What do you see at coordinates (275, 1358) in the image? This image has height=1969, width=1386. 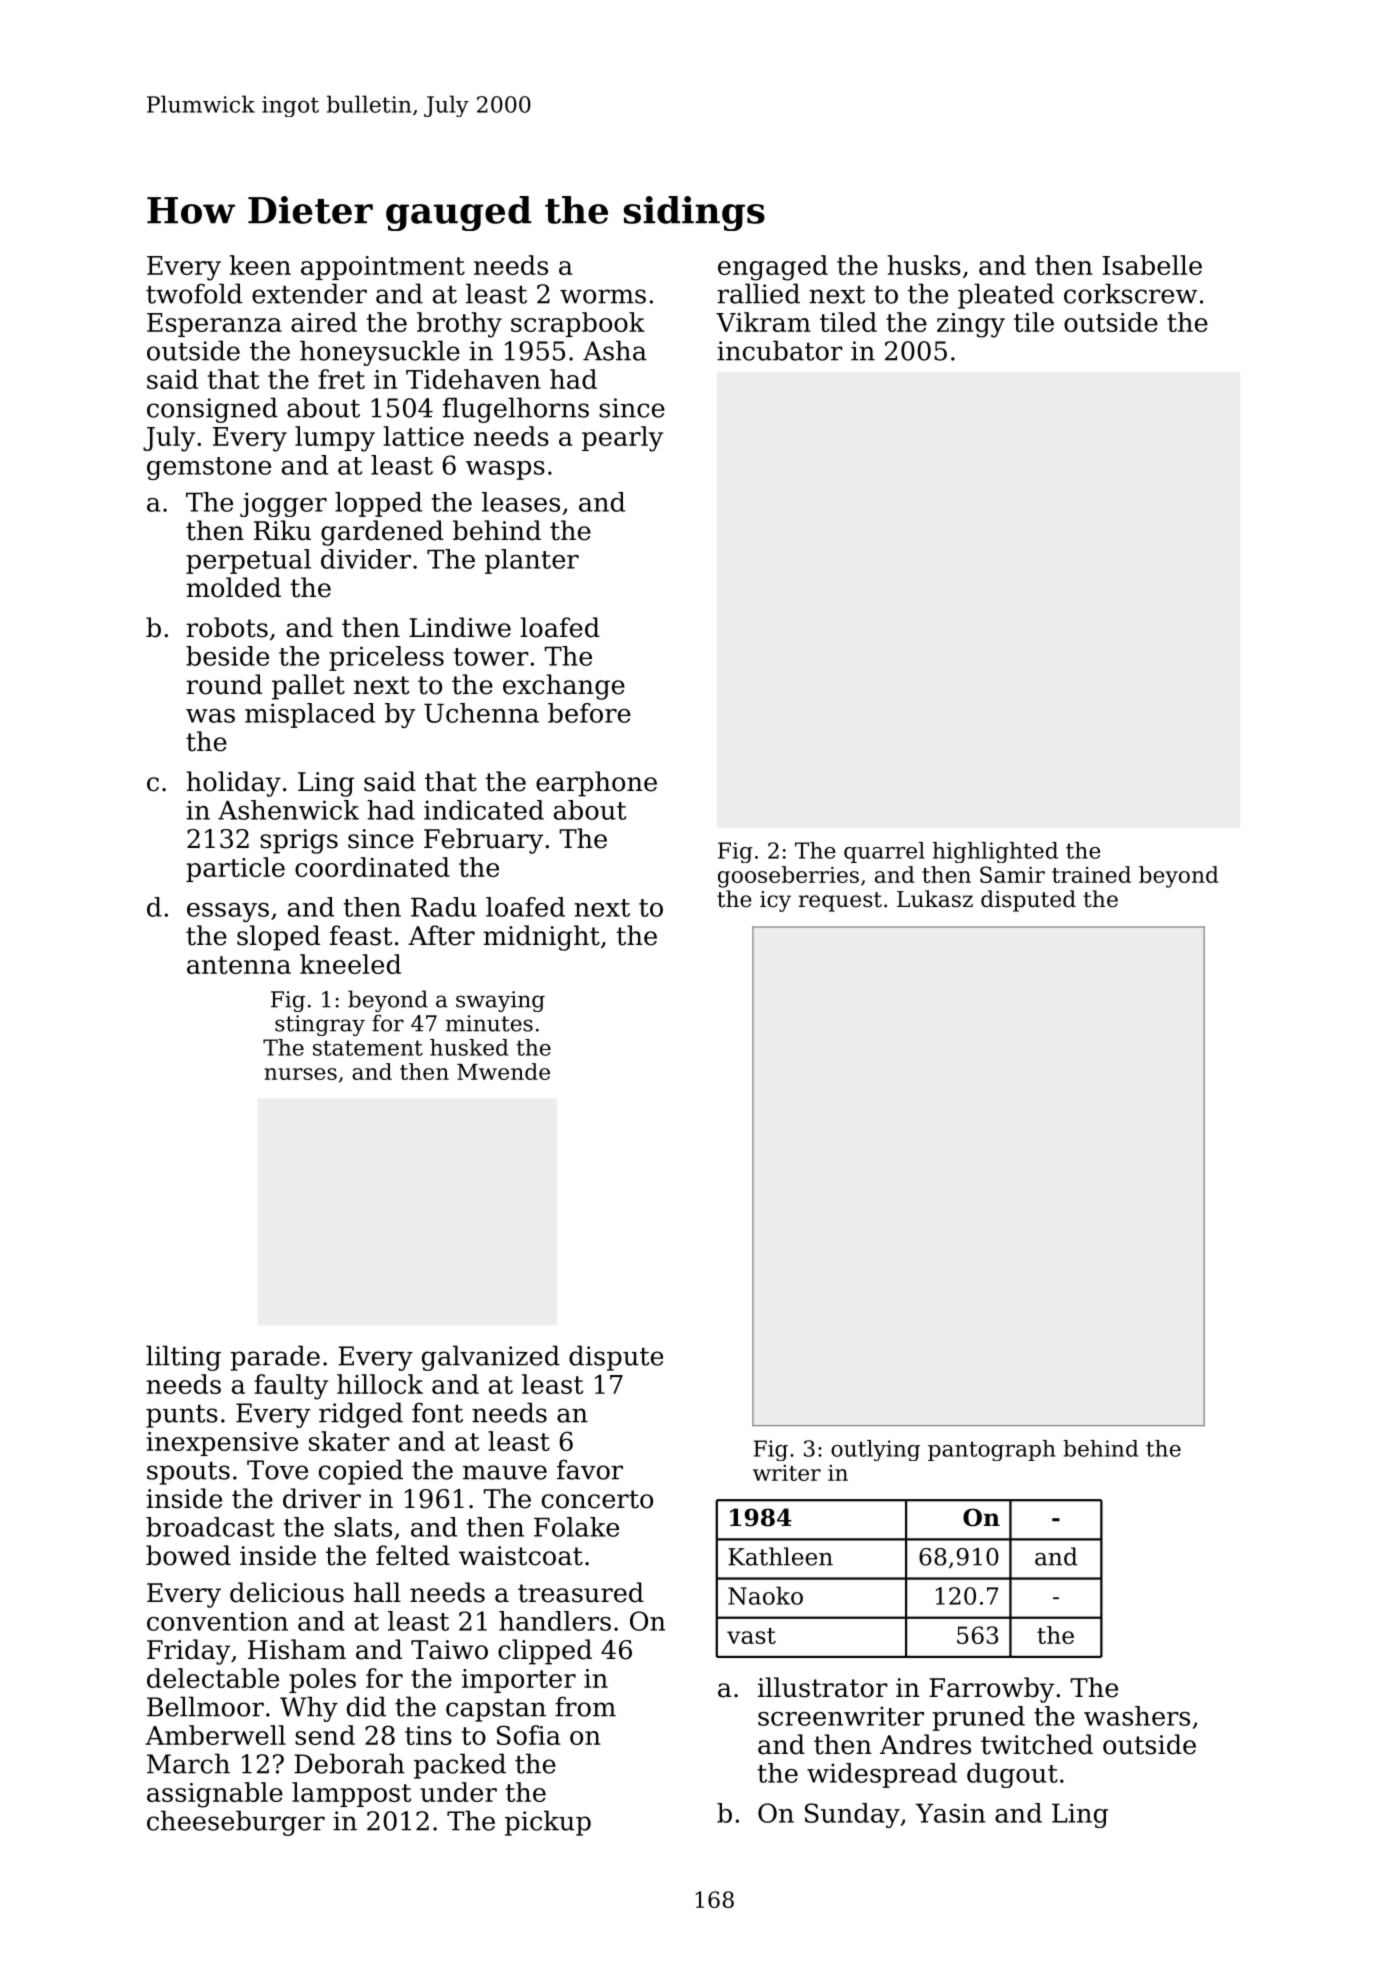 I see `parade` at bounding box center [275, 1358].
